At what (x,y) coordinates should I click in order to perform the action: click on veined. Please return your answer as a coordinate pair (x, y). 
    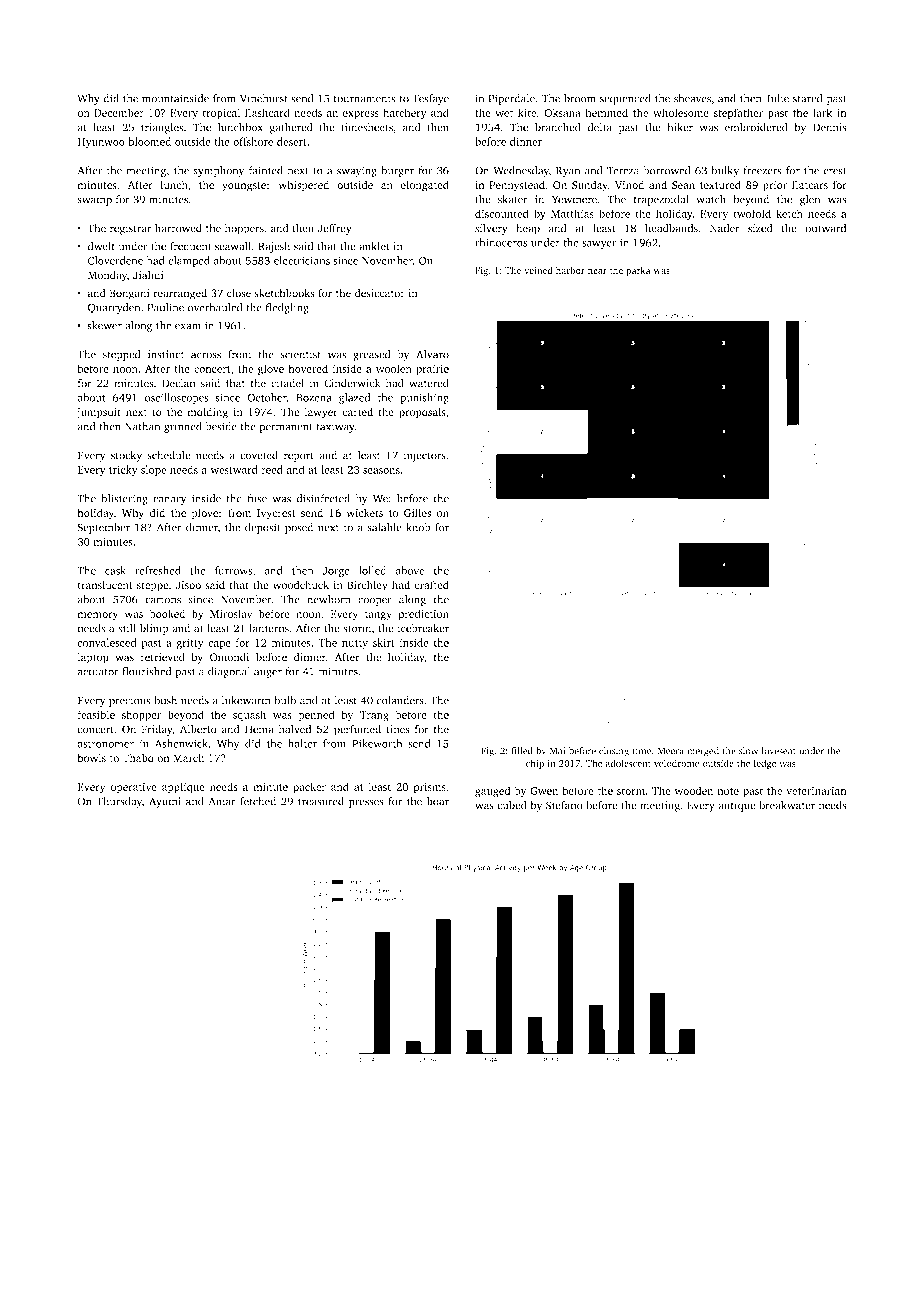
    Looking at the image, I should click on (538, 270).
